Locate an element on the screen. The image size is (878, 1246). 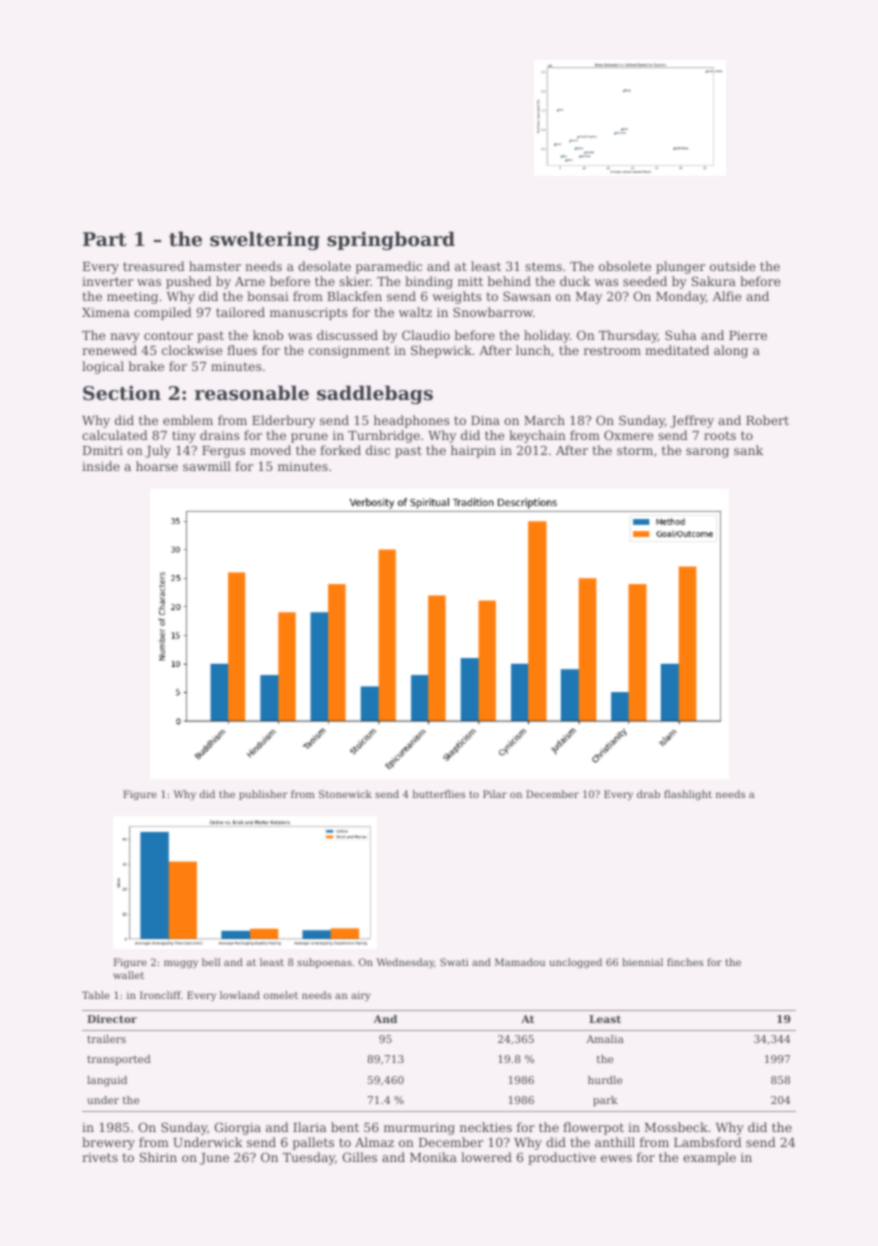
outside is located at coordinates (732, 266).
